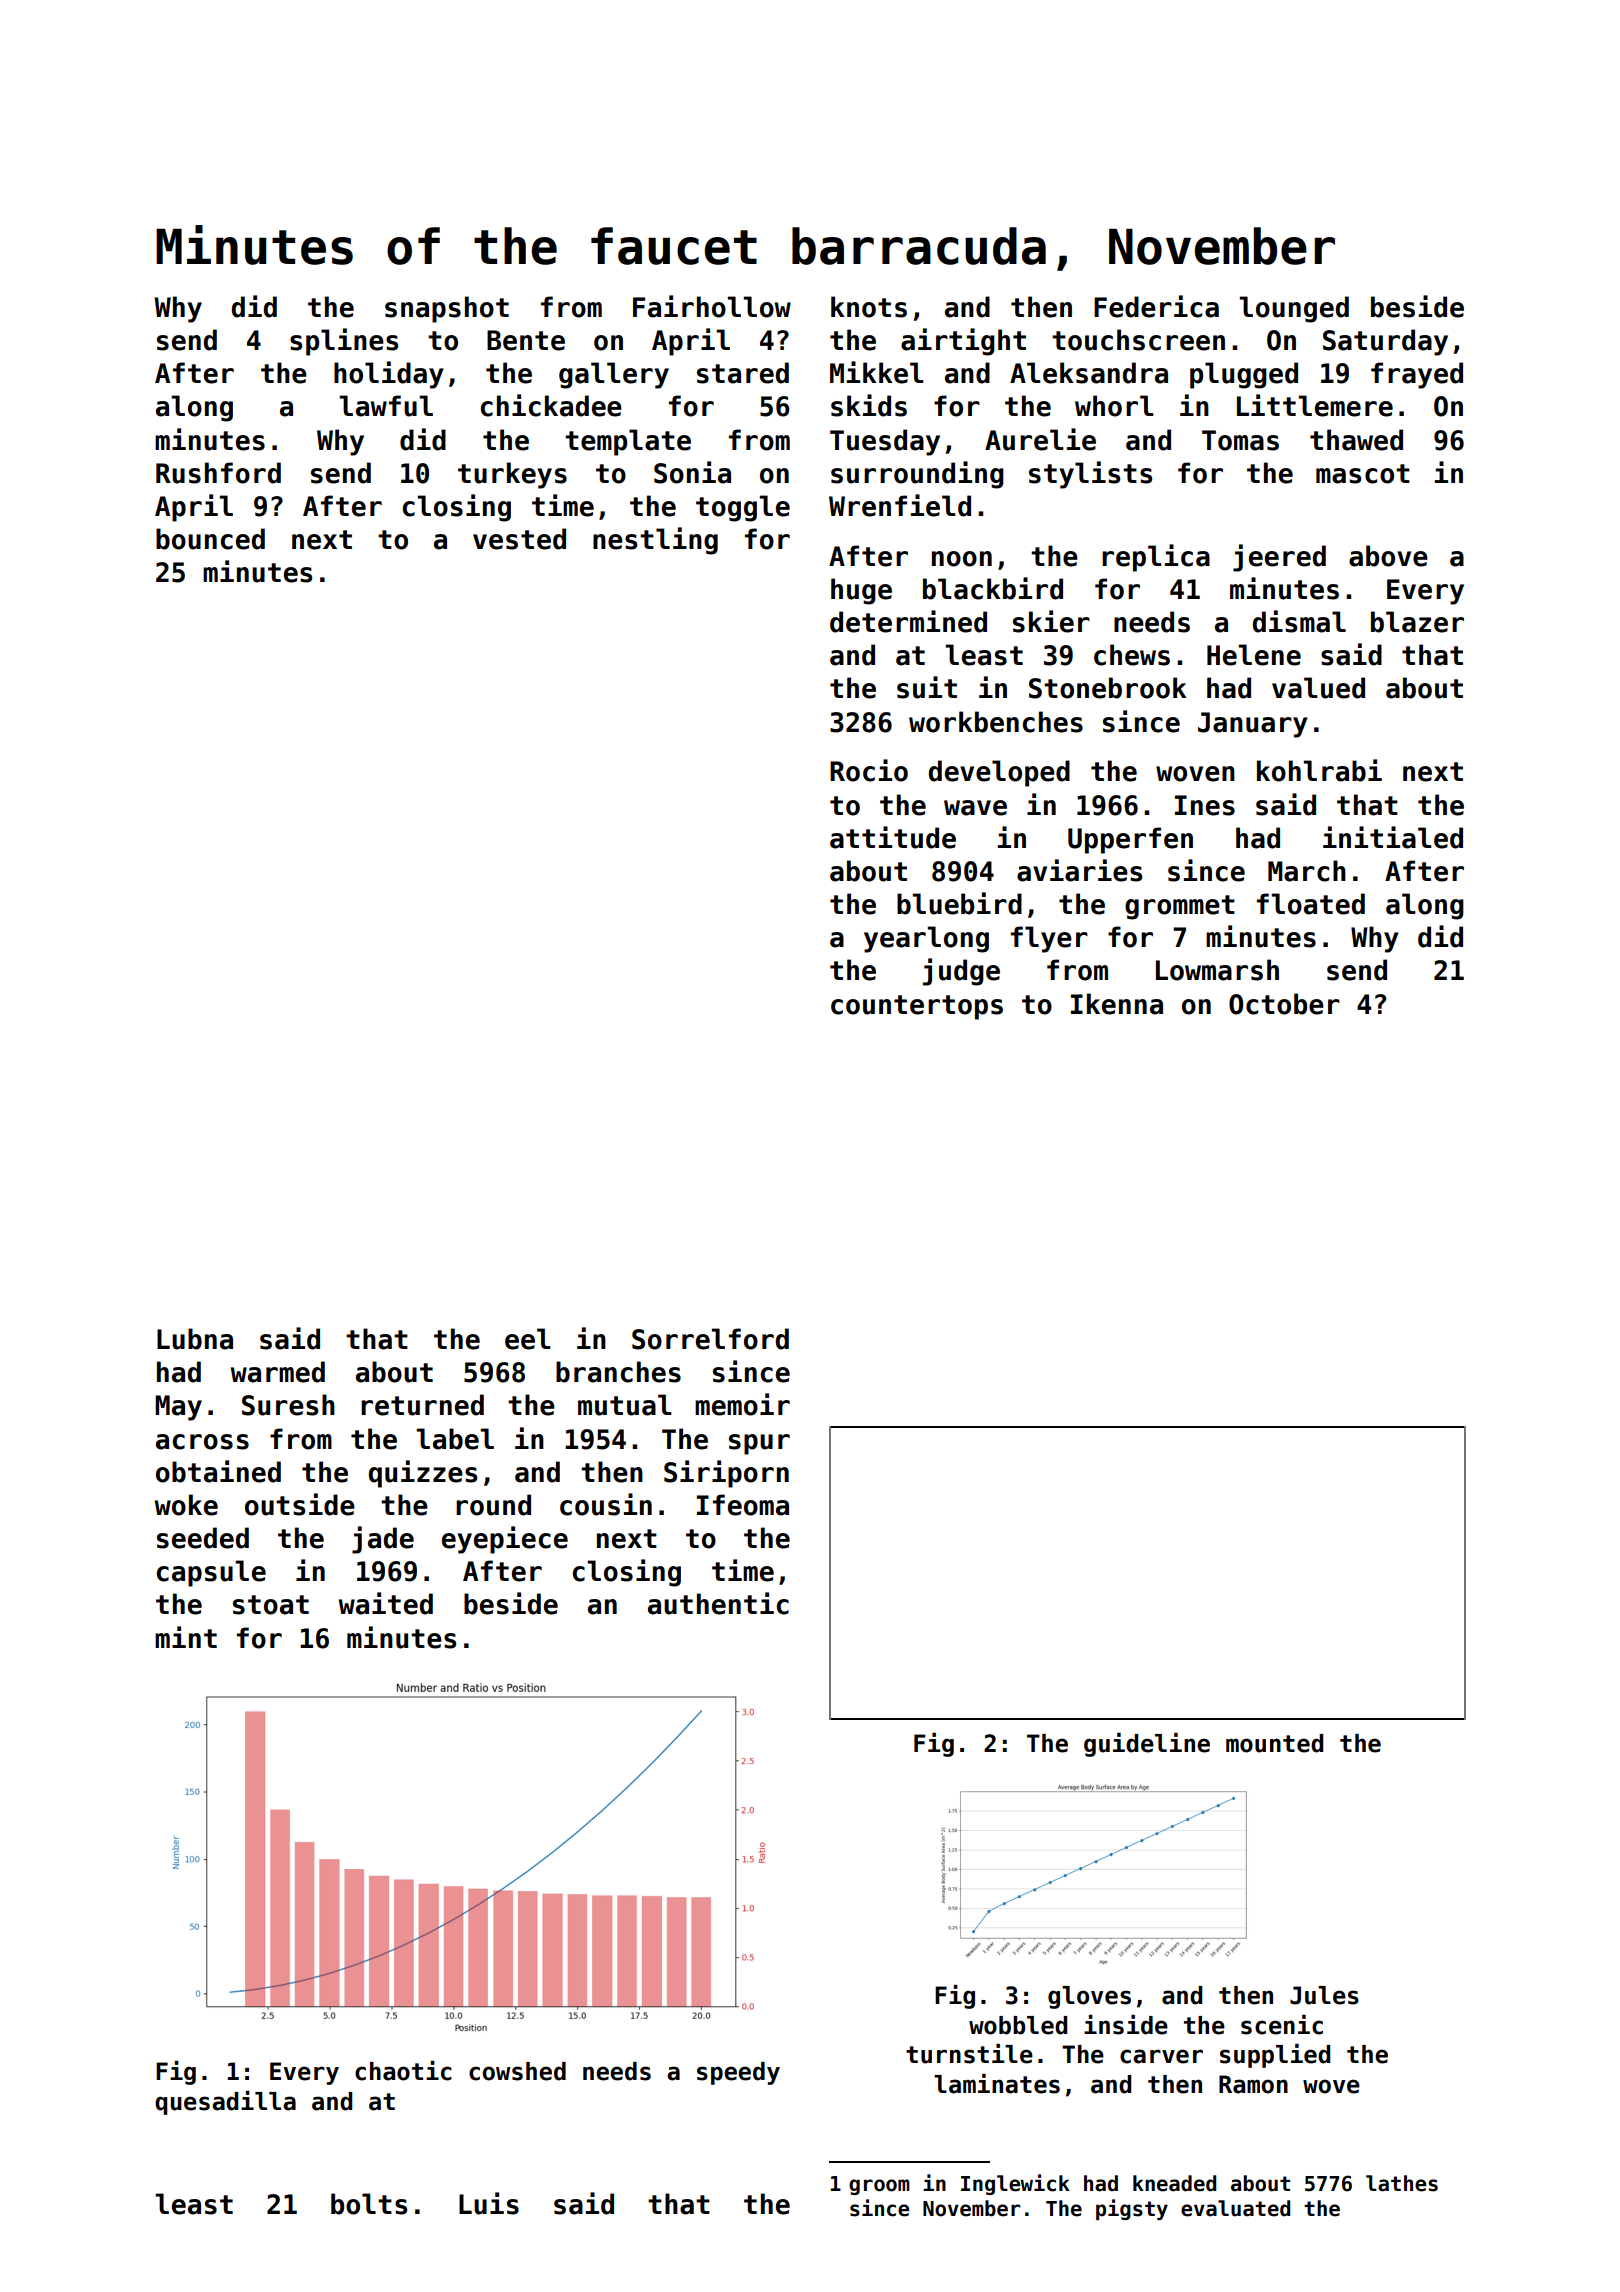 The width and height of the image is (1620, 2292). Describe the element at coordinates (628, 442) in the image. I see `template` at that location.
